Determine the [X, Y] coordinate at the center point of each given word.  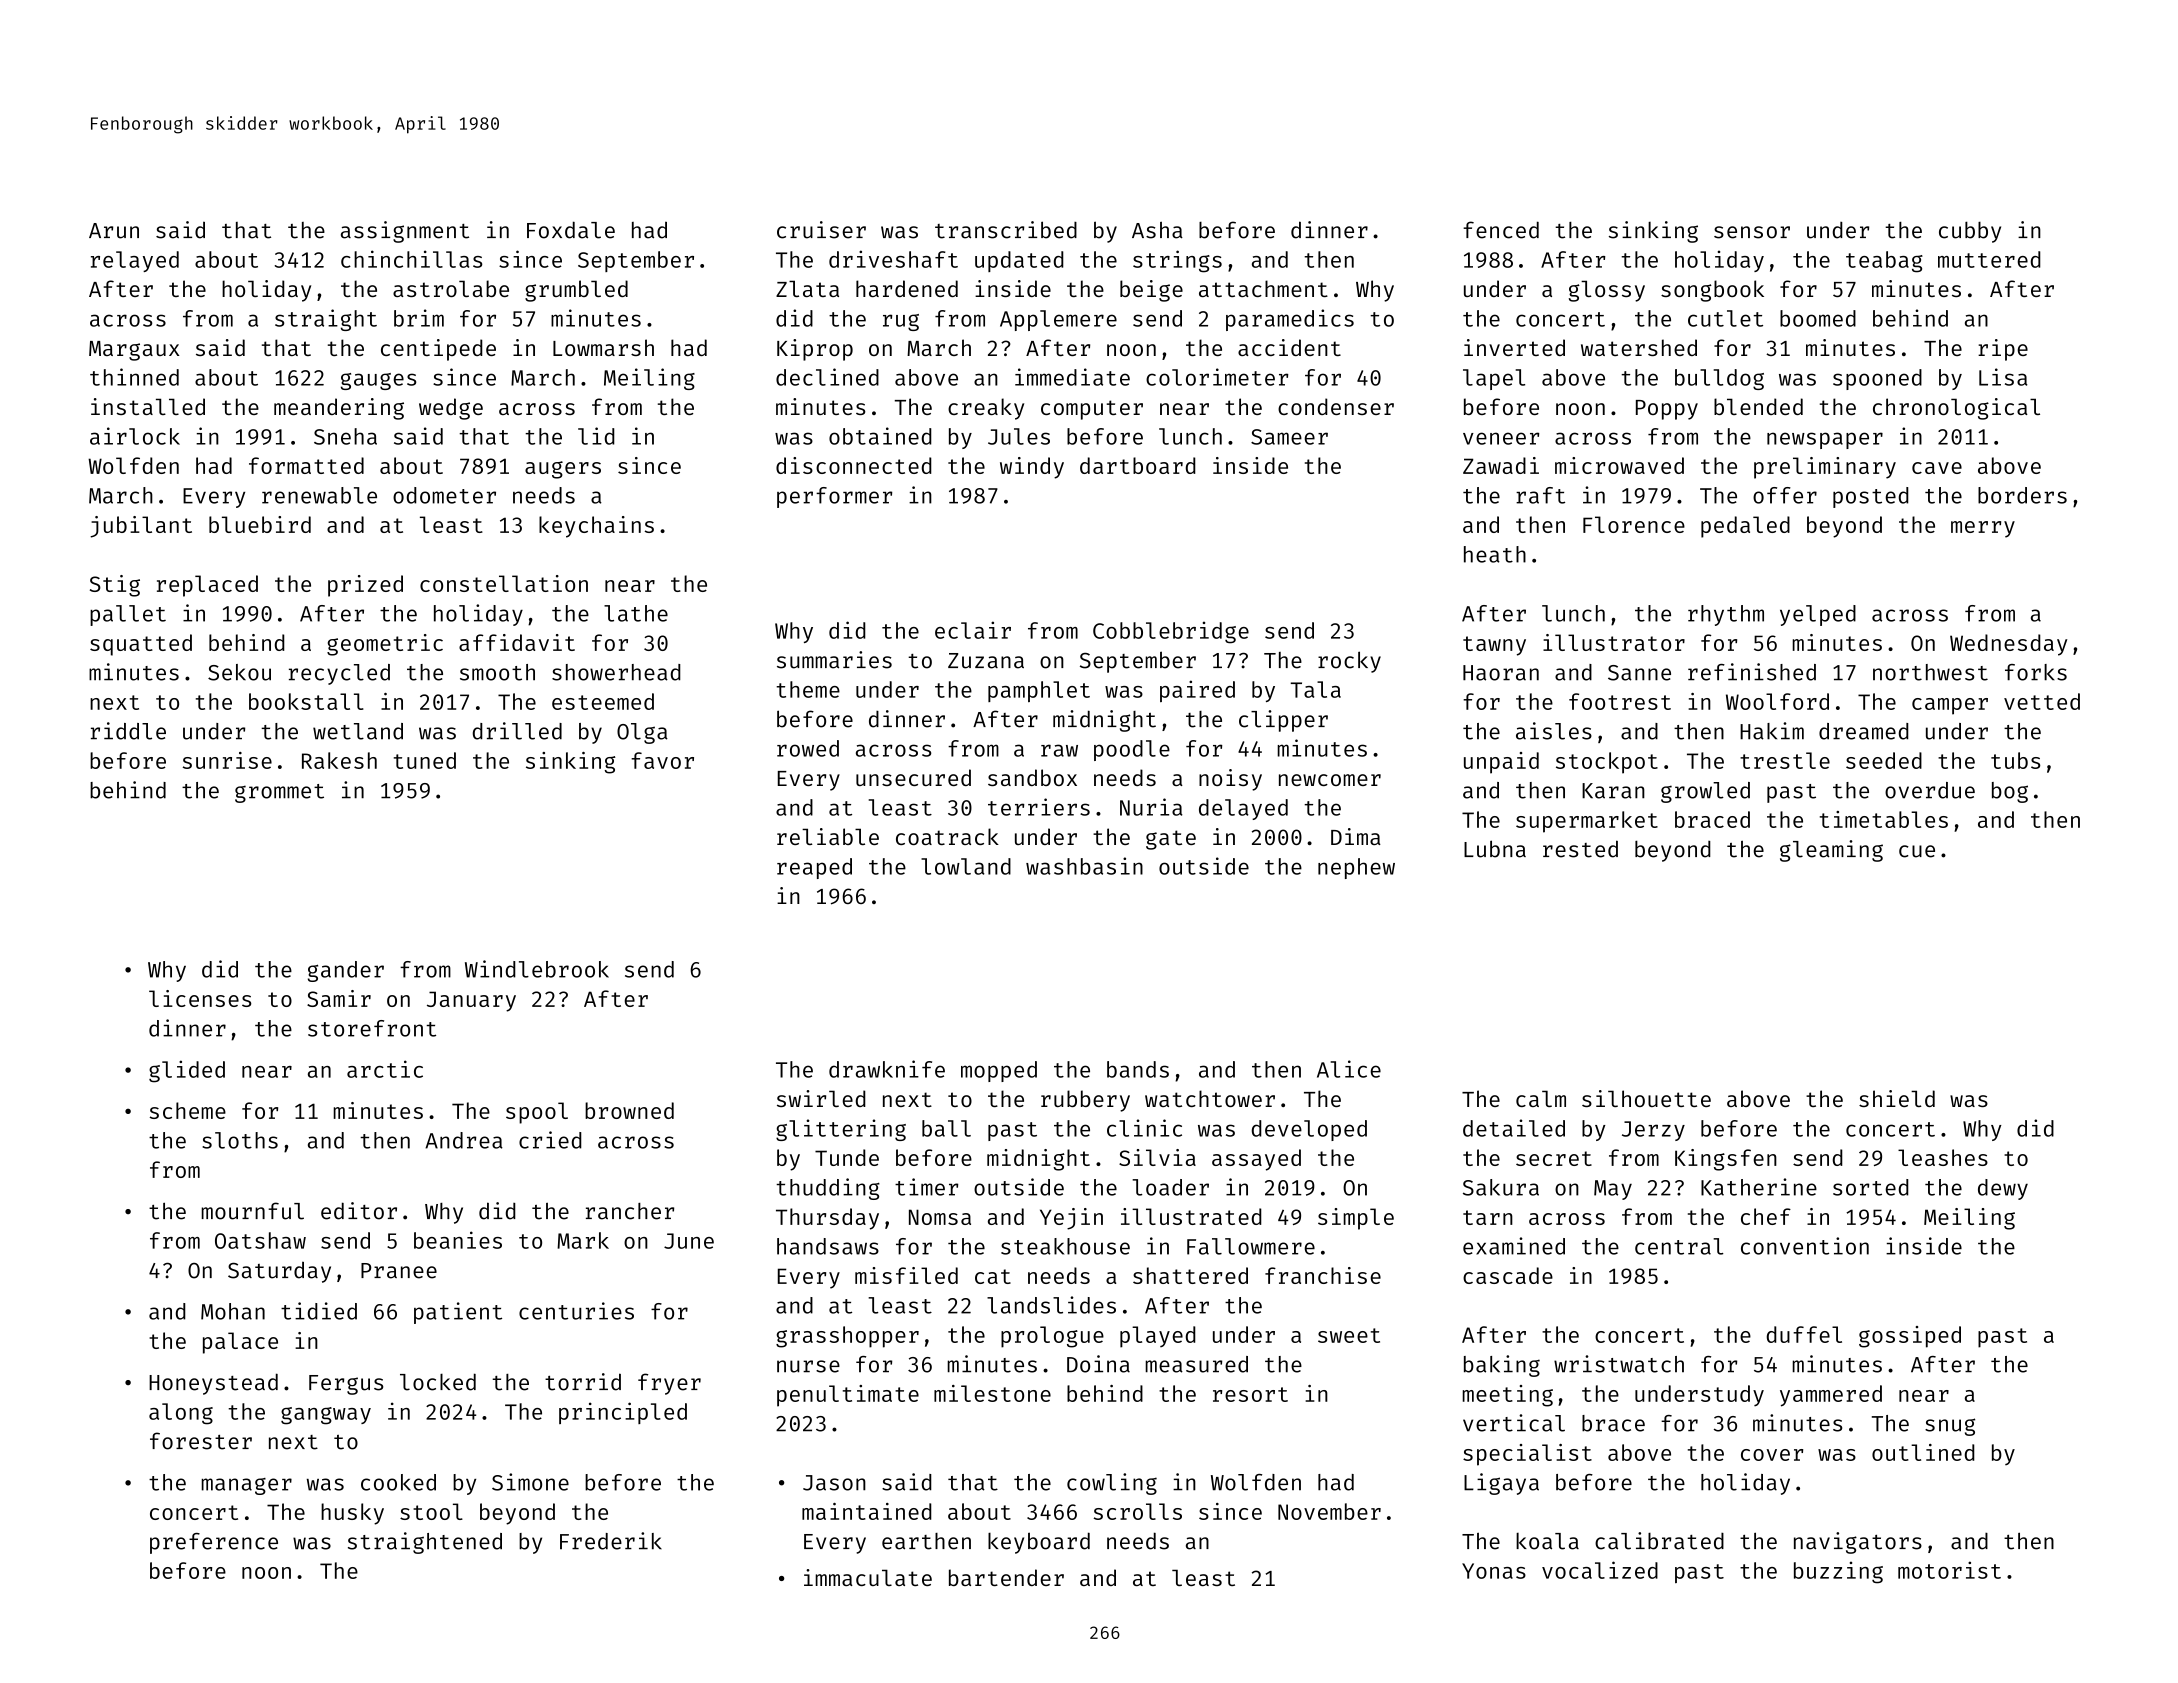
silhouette [1646, 1098]
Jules [1019, 436]
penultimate [848, 1396]
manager [246, 1486]
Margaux [134, 351]
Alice [1349, 1069]
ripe [2003, 350]
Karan [1613, 791]
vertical [1514, 1423]
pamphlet [1039, 691]
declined [827, 377]
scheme [188, 1110]
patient [458, 1313]
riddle [128, 731]
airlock [135, 436]
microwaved [1619, 465]
